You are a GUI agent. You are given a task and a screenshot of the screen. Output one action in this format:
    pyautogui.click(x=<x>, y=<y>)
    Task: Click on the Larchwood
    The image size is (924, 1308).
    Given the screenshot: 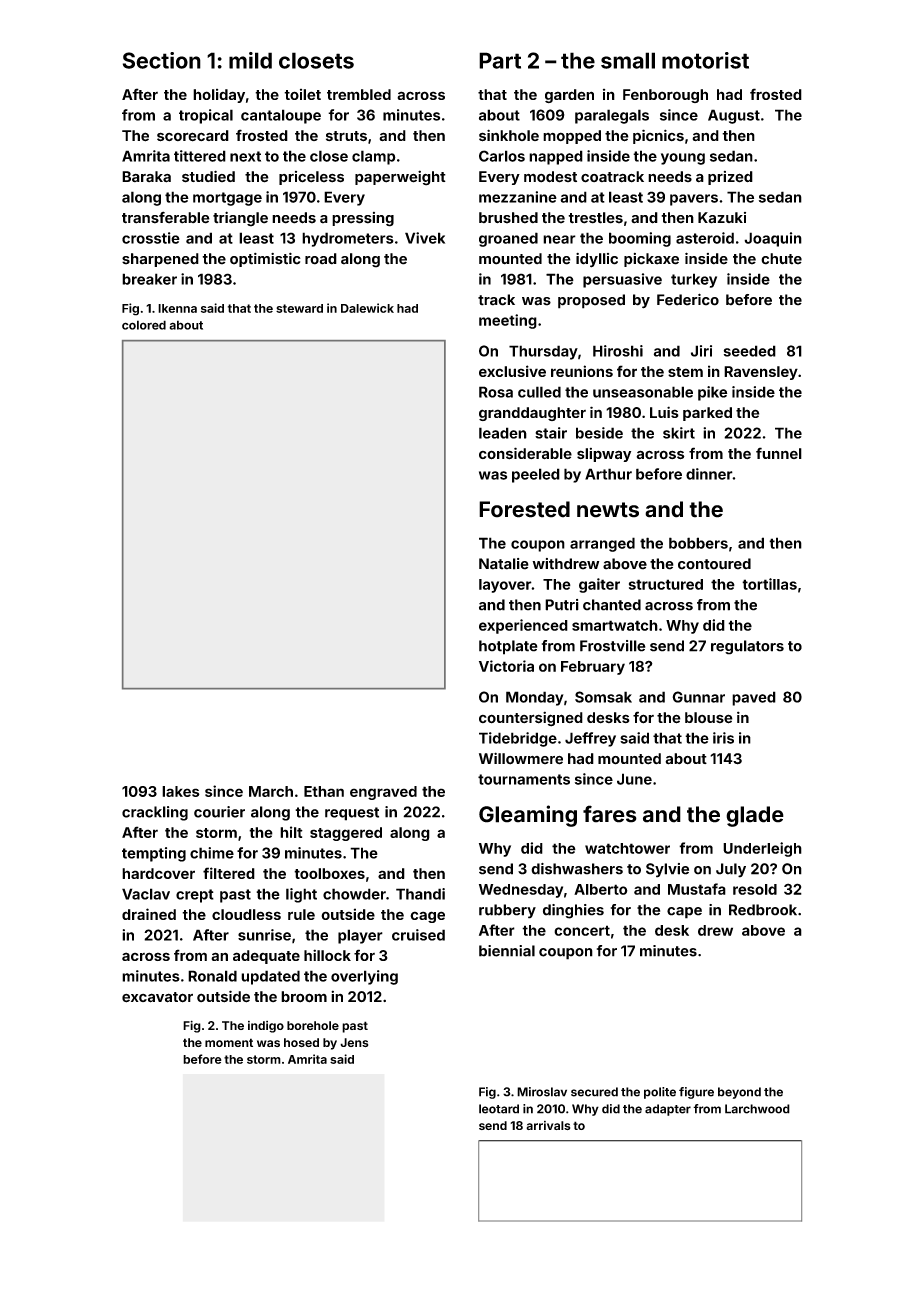 What is the action you would take?
    pyautogui.click(x=757, y=1109)
